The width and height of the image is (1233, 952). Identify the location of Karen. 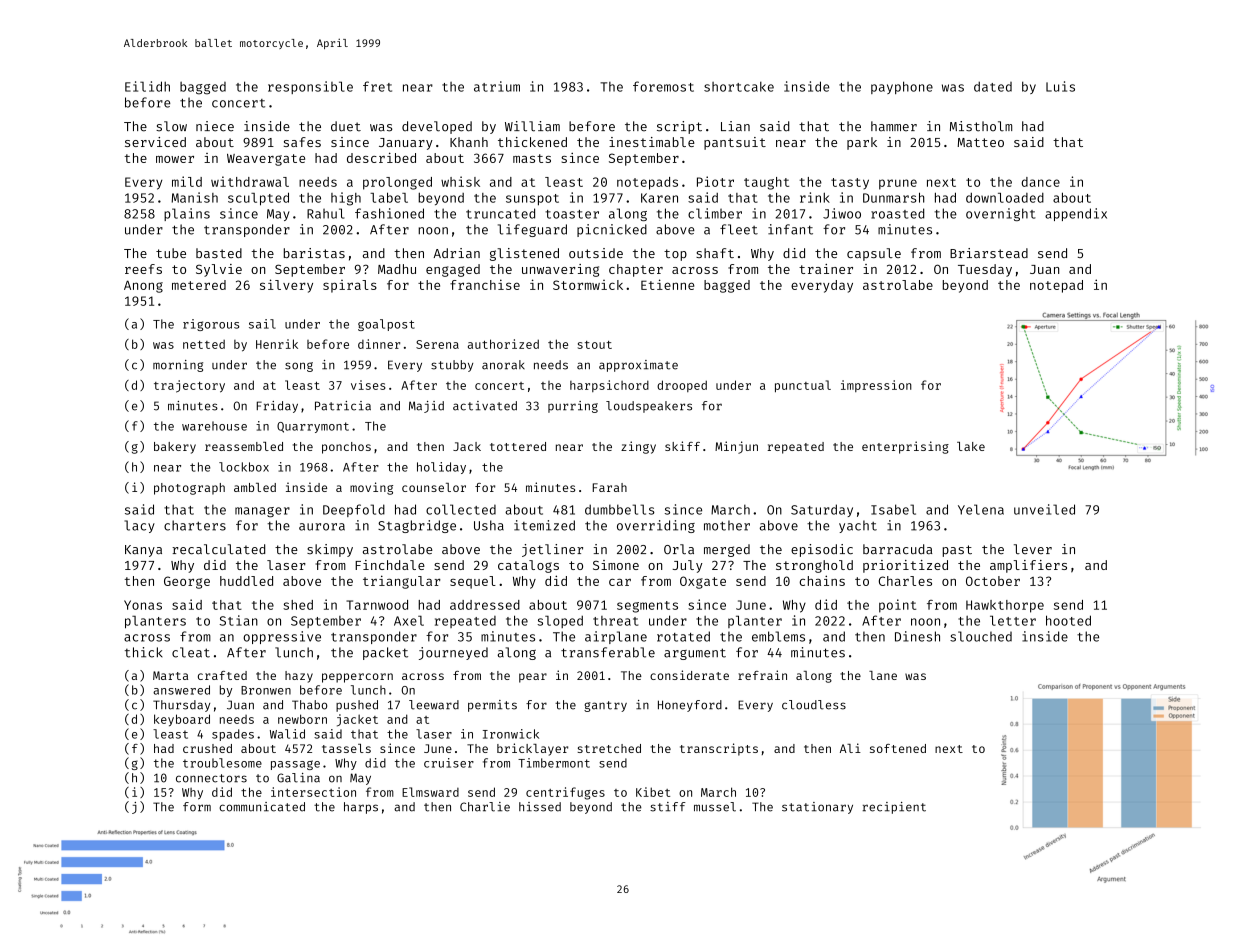
(659, 198).
